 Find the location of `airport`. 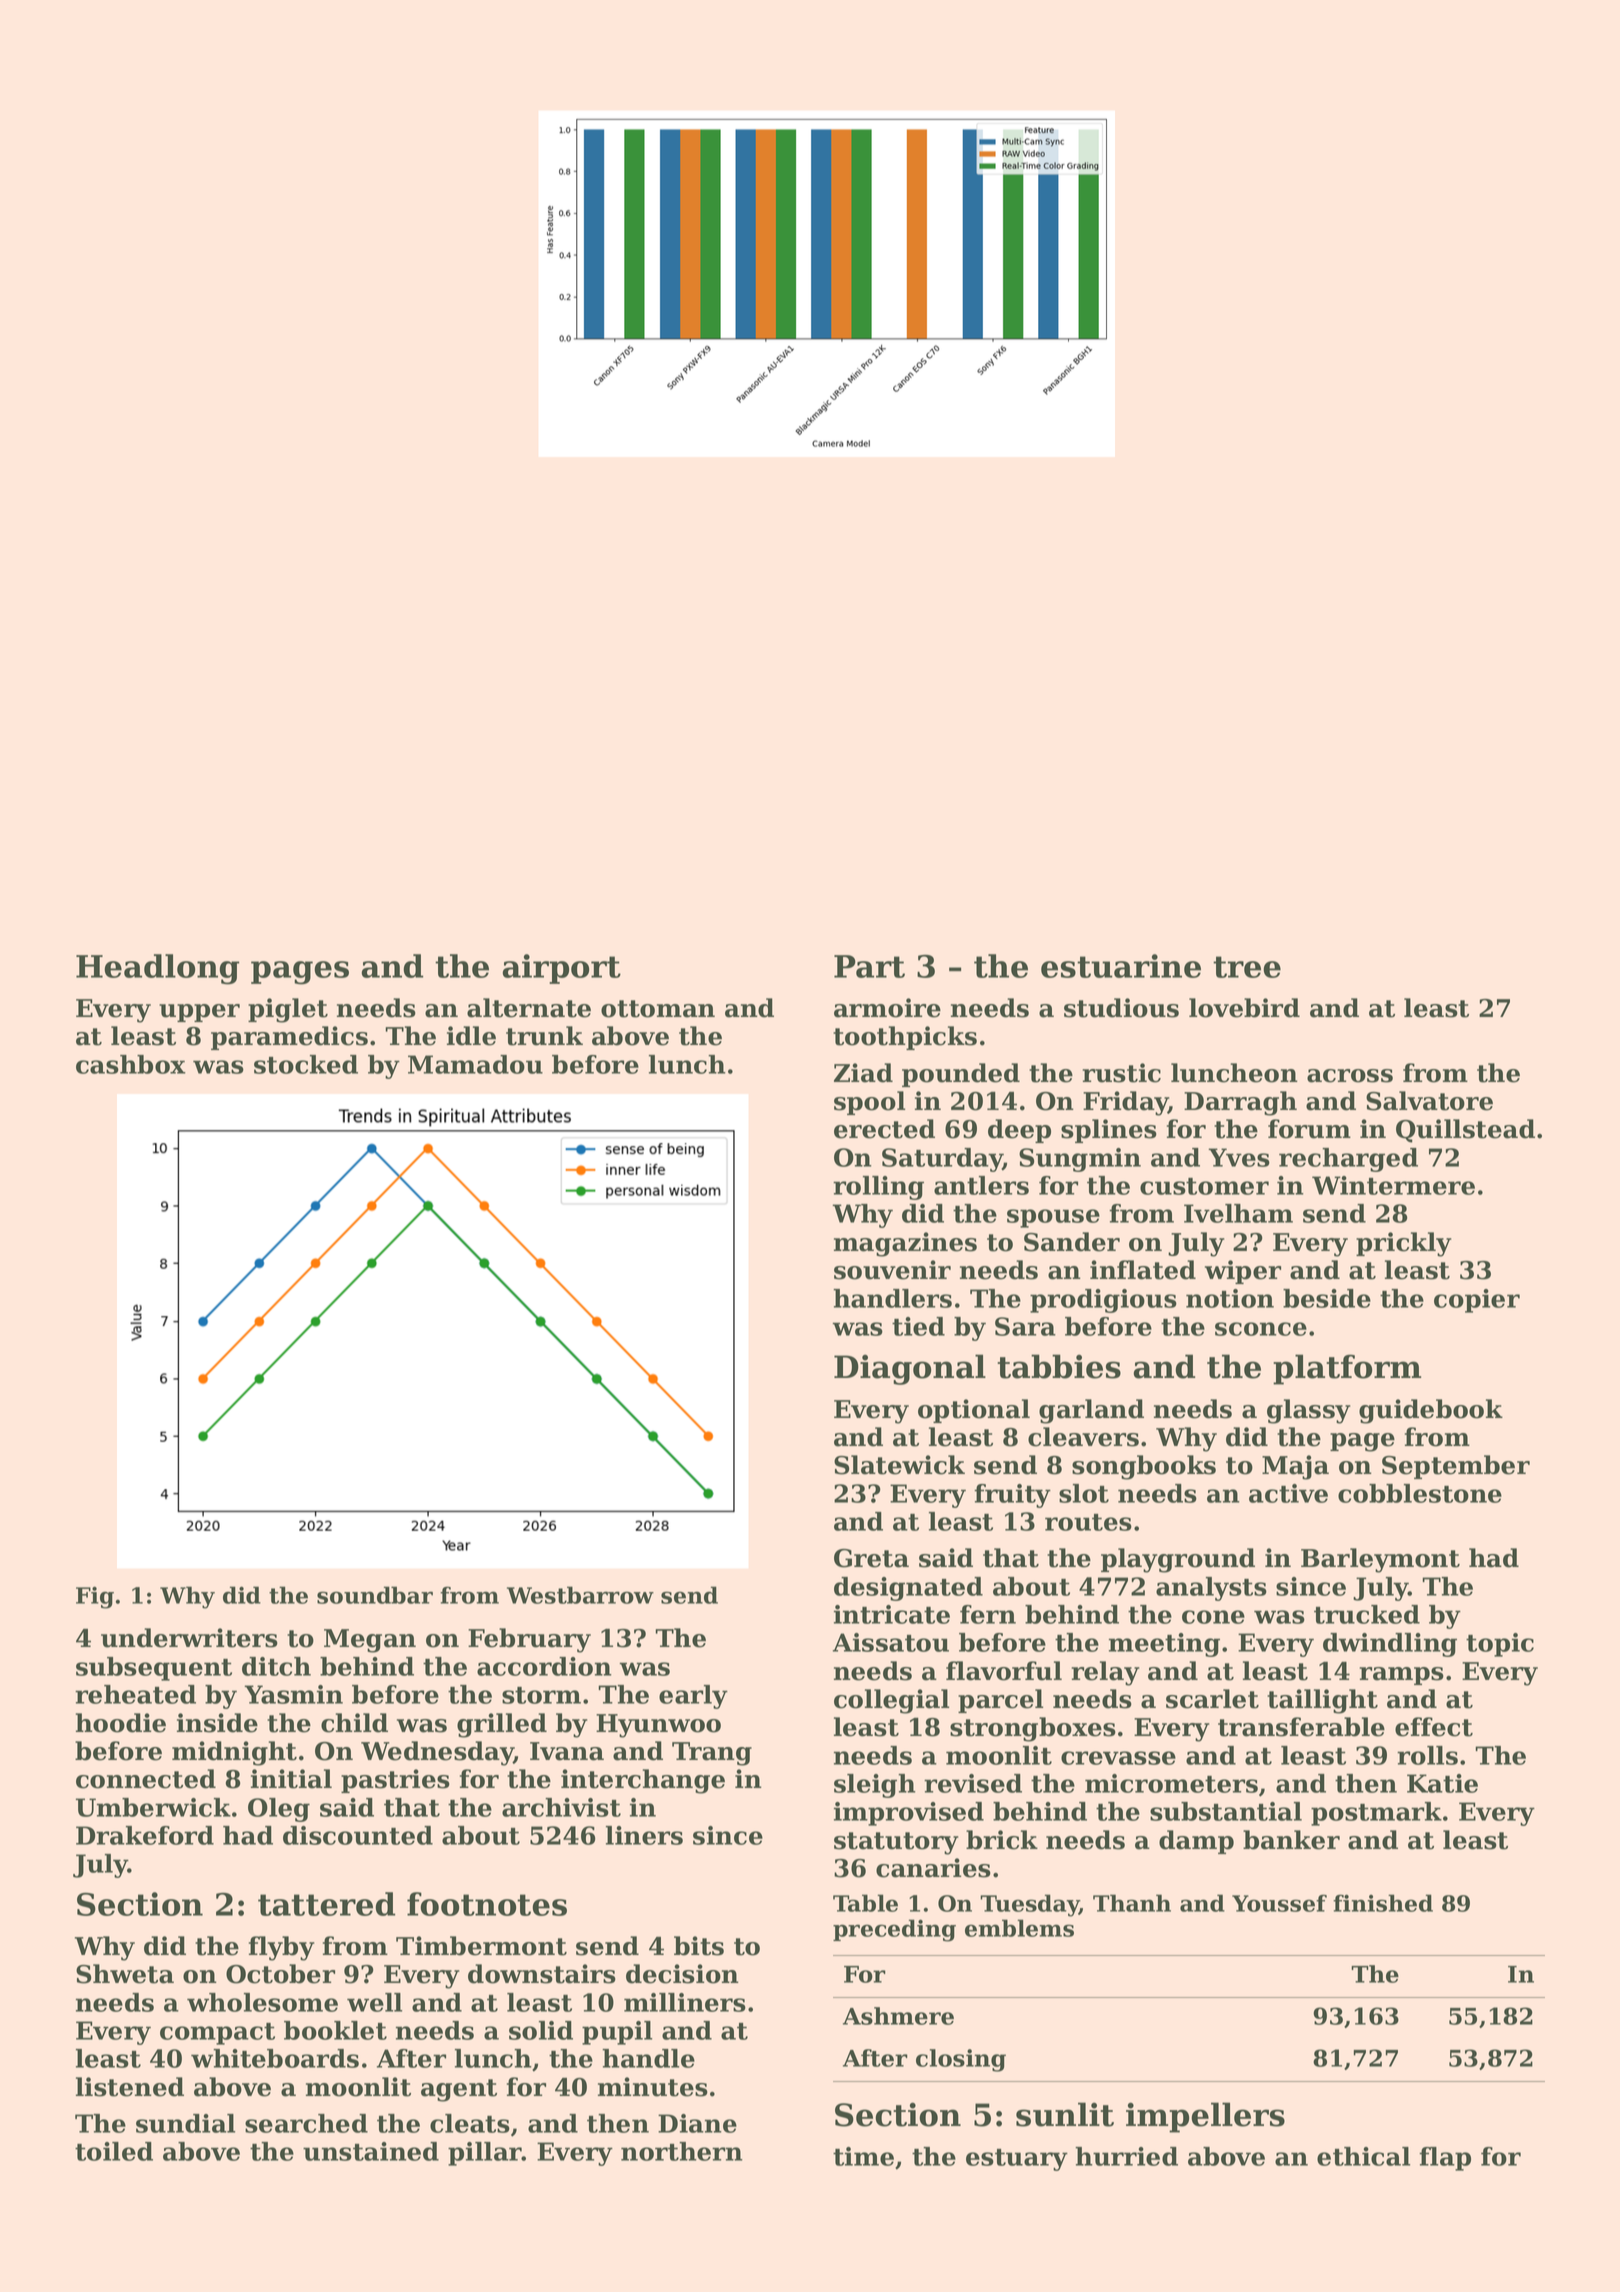

airport is located at coordinates (562, 969).
